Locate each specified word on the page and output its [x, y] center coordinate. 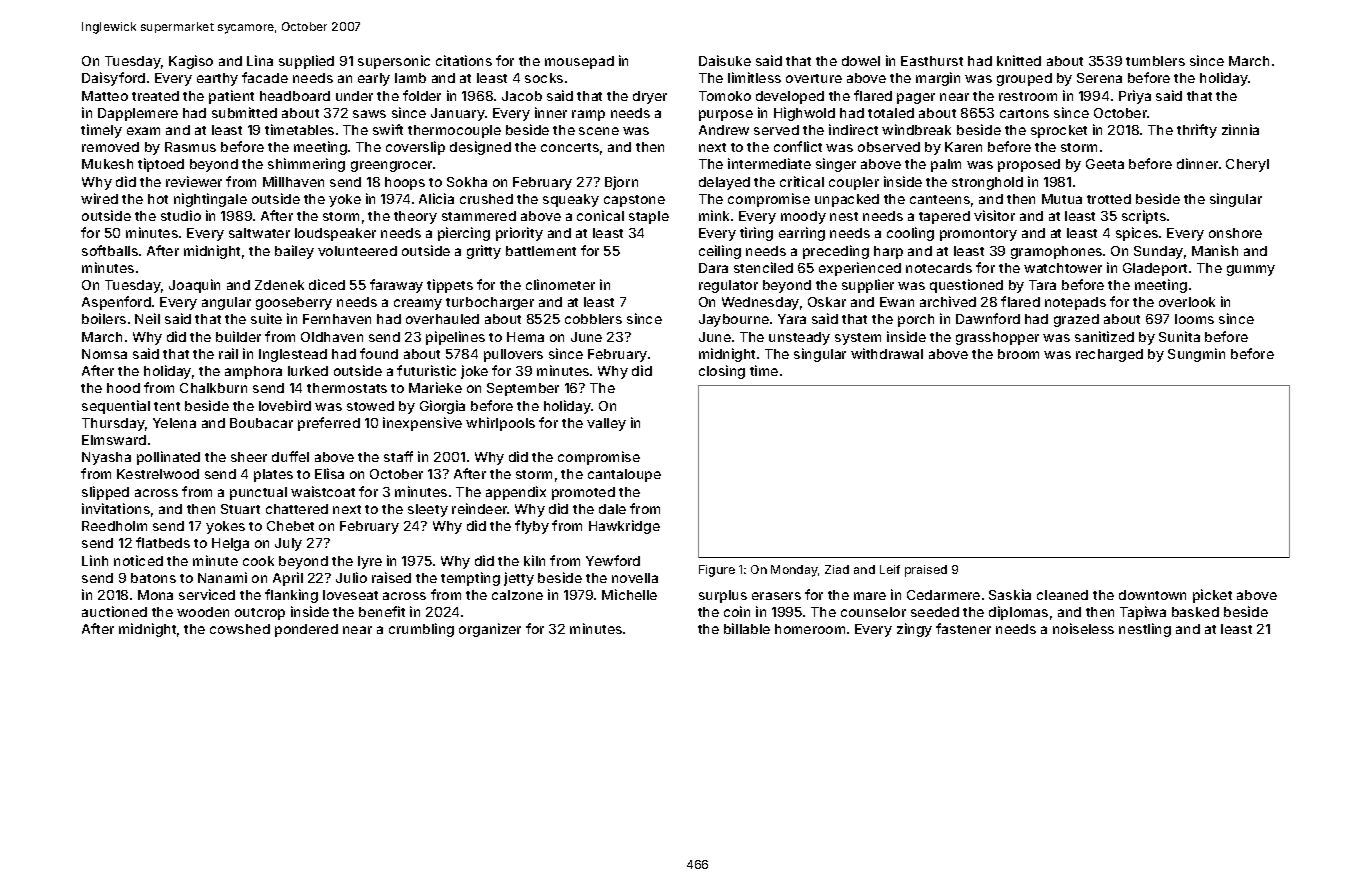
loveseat [350, 595]
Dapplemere [138, 114]
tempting [470, 579]
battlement [541, 251]
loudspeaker [335, 234]
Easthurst [932, 61]
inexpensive [422, 424]
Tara [1042, 285]
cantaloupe [624, 475]
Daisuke [725, 60]
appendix [516, 493]
